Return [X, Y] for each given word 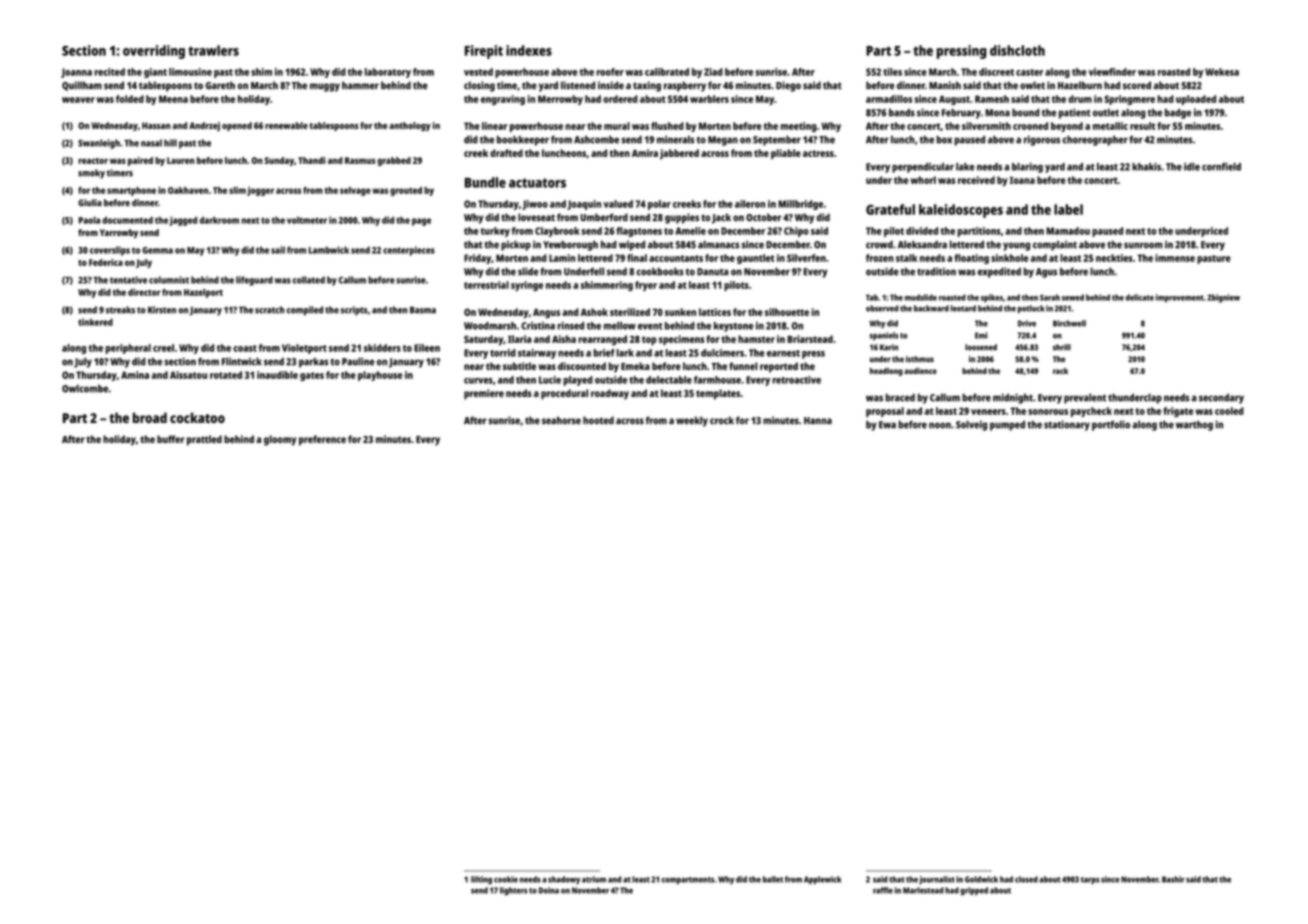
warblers [709, 99]
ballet [773, 879]
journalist [937, 880]
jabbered [679, 154]
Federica [106, 262]
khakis [1146, 166]
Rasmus [360, 160]
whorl [923, 180]
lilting [481, 880]
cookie [506, 879]
